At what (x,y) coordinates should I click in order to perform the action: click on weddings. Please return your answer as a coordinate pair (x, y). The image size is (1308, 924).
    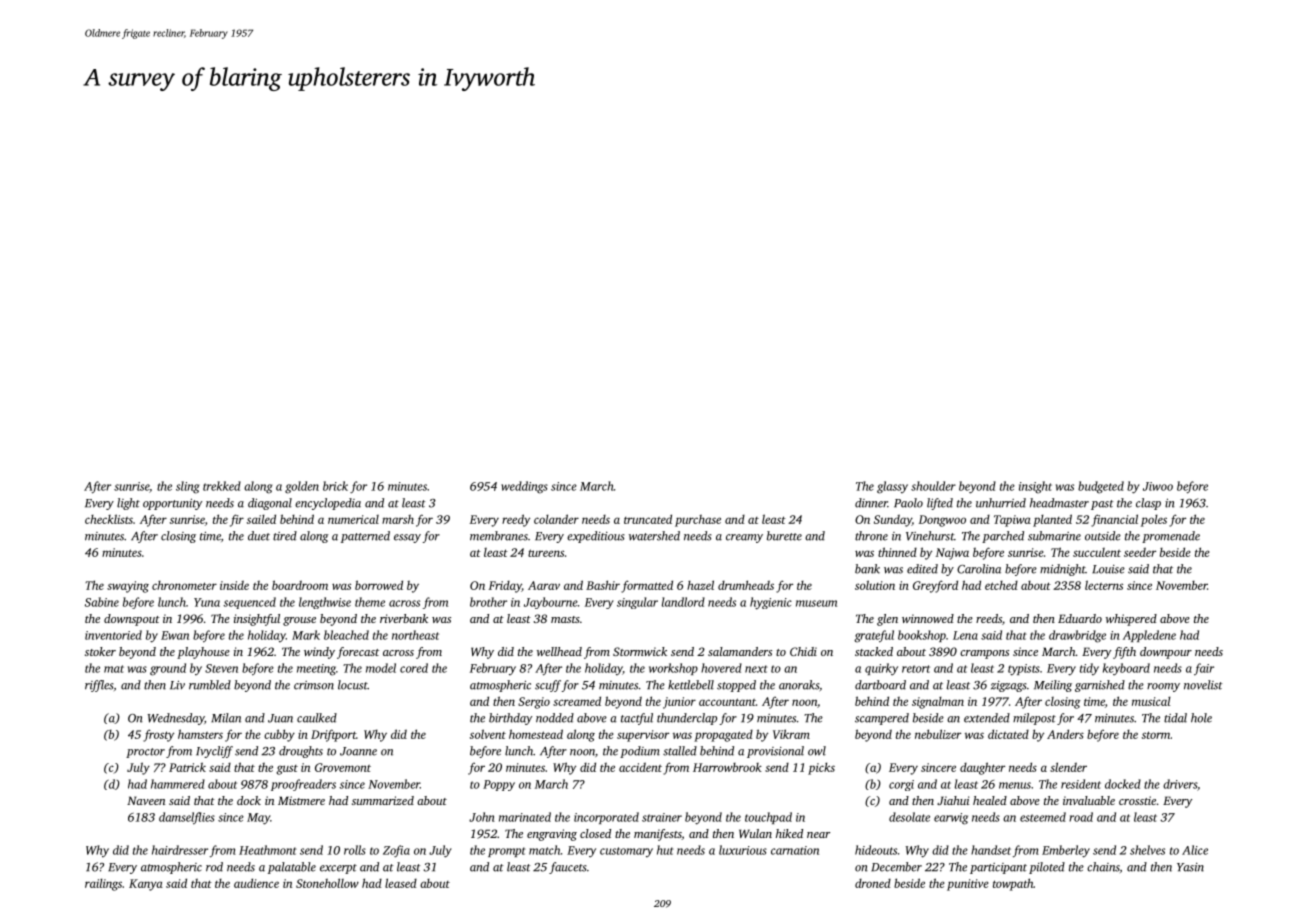
    Looking at the image, I should click on (524, 487).
